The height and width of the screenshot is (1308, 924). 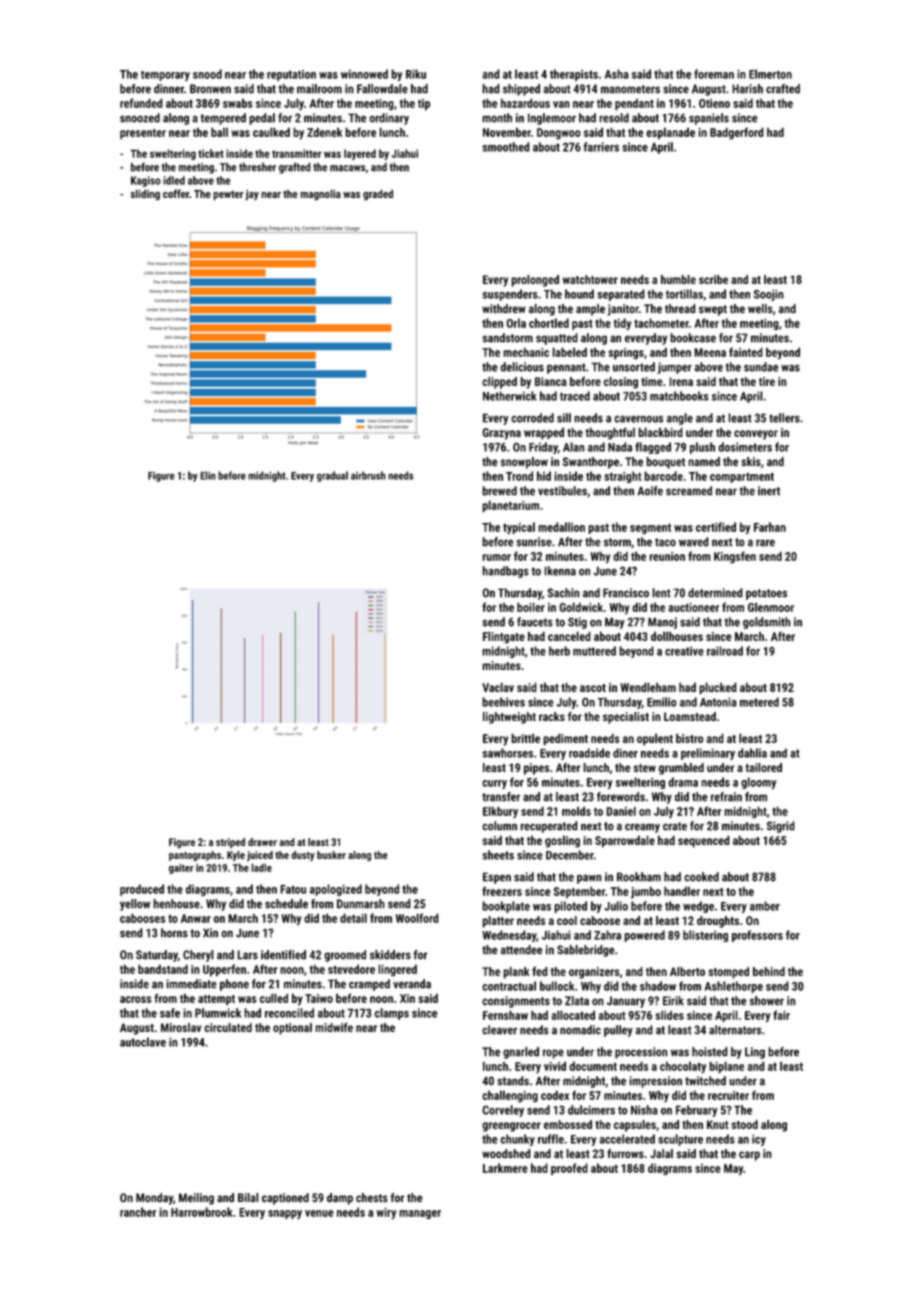 What do you see at coordinates (505, 1168) in the screenshot?
I see `Larkmere` at bounding box center [505, 1168].
